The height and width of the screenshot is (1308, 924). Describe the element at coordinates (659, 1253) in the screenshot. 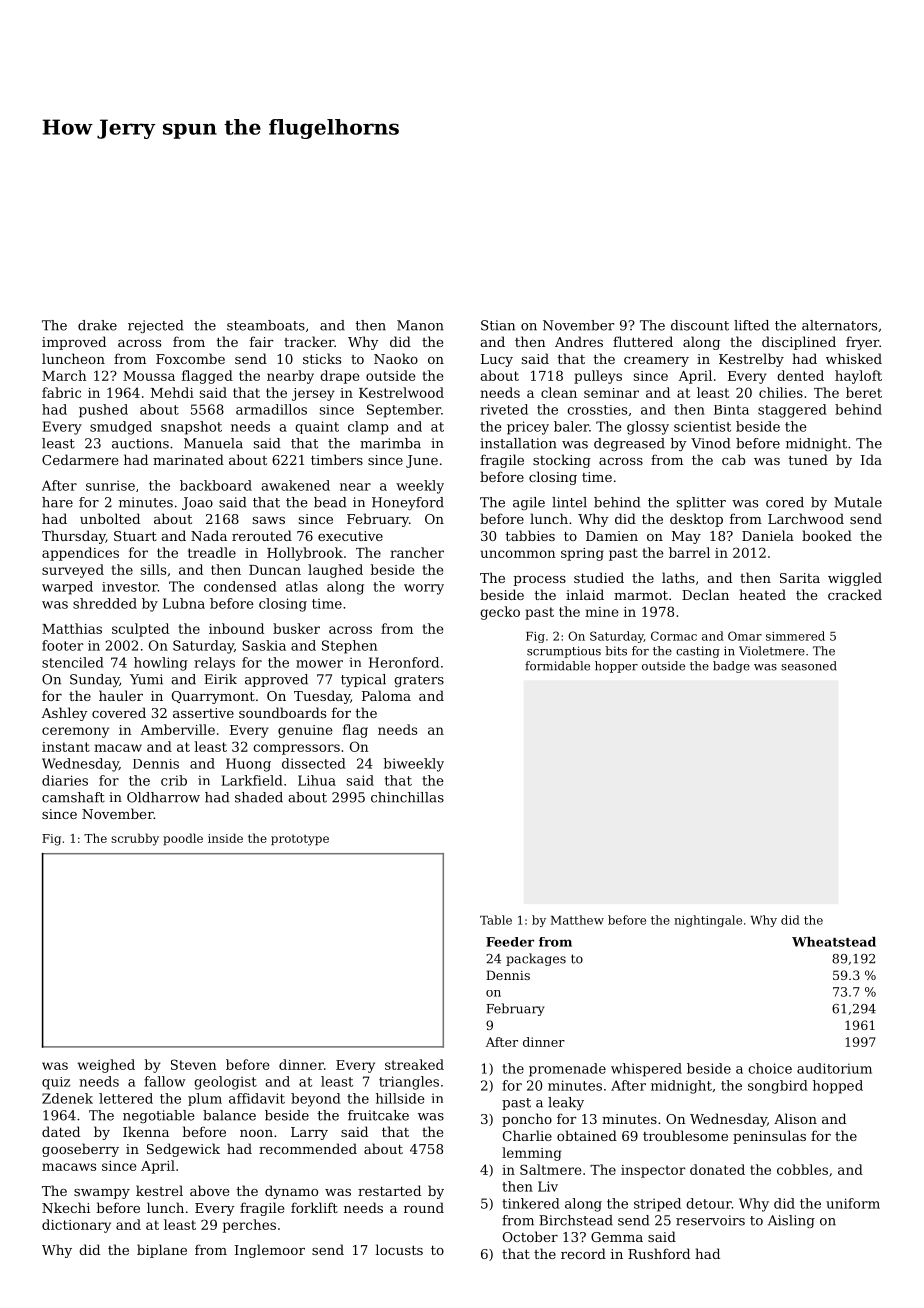

I see `Rushford` at that location.
